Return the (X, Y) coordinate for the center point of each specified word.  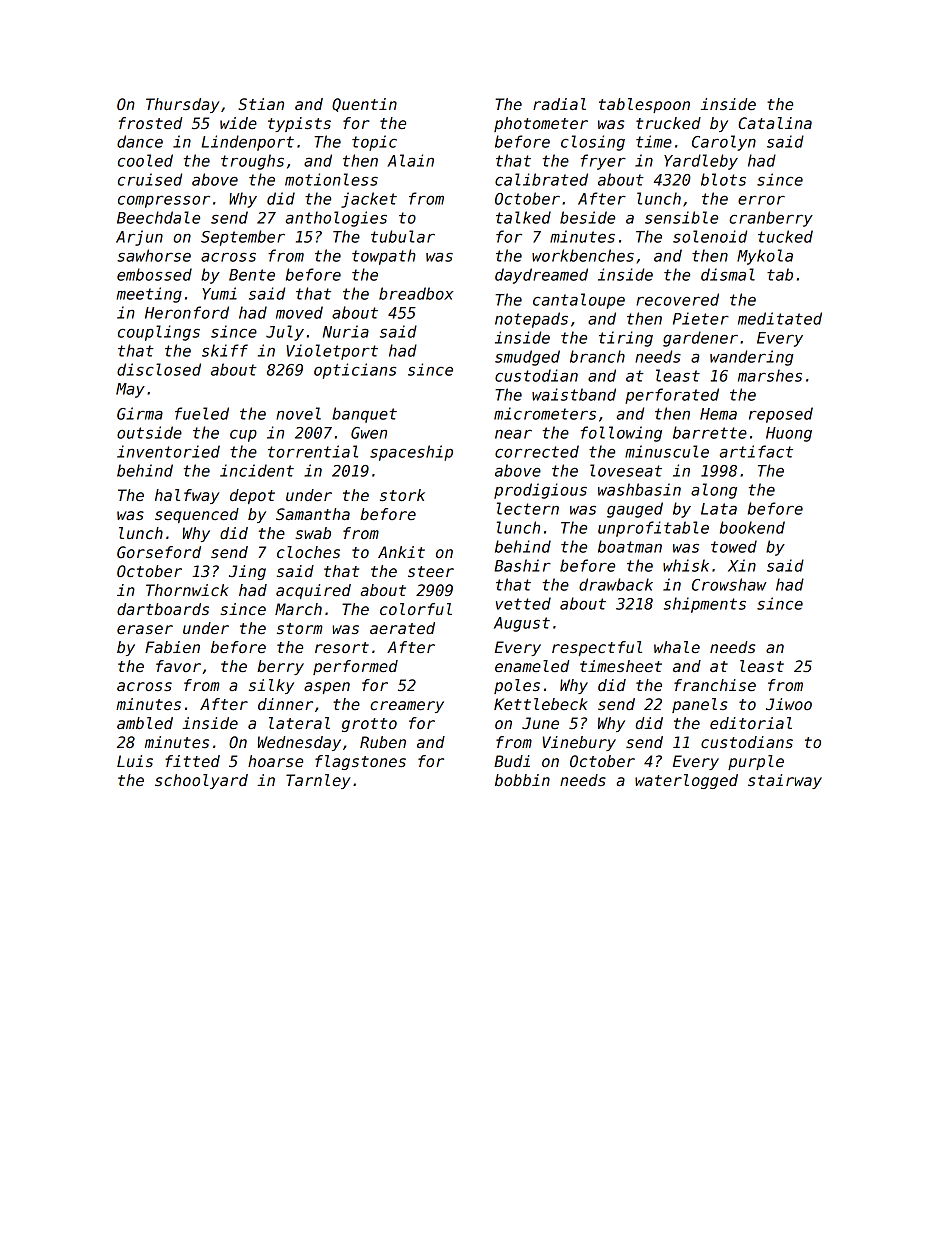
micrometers (545, 413)
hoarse (275, 761)
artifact (756, 451)
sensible (681, 217)
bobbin (522, 780)
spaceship (411, 453)
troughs (252, 162)
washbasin (639, 489)
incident (257, 470)
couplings (159, 333)
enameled (532, 666)
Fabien (172, 647)
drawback (616, 584)
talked (523, 217)
